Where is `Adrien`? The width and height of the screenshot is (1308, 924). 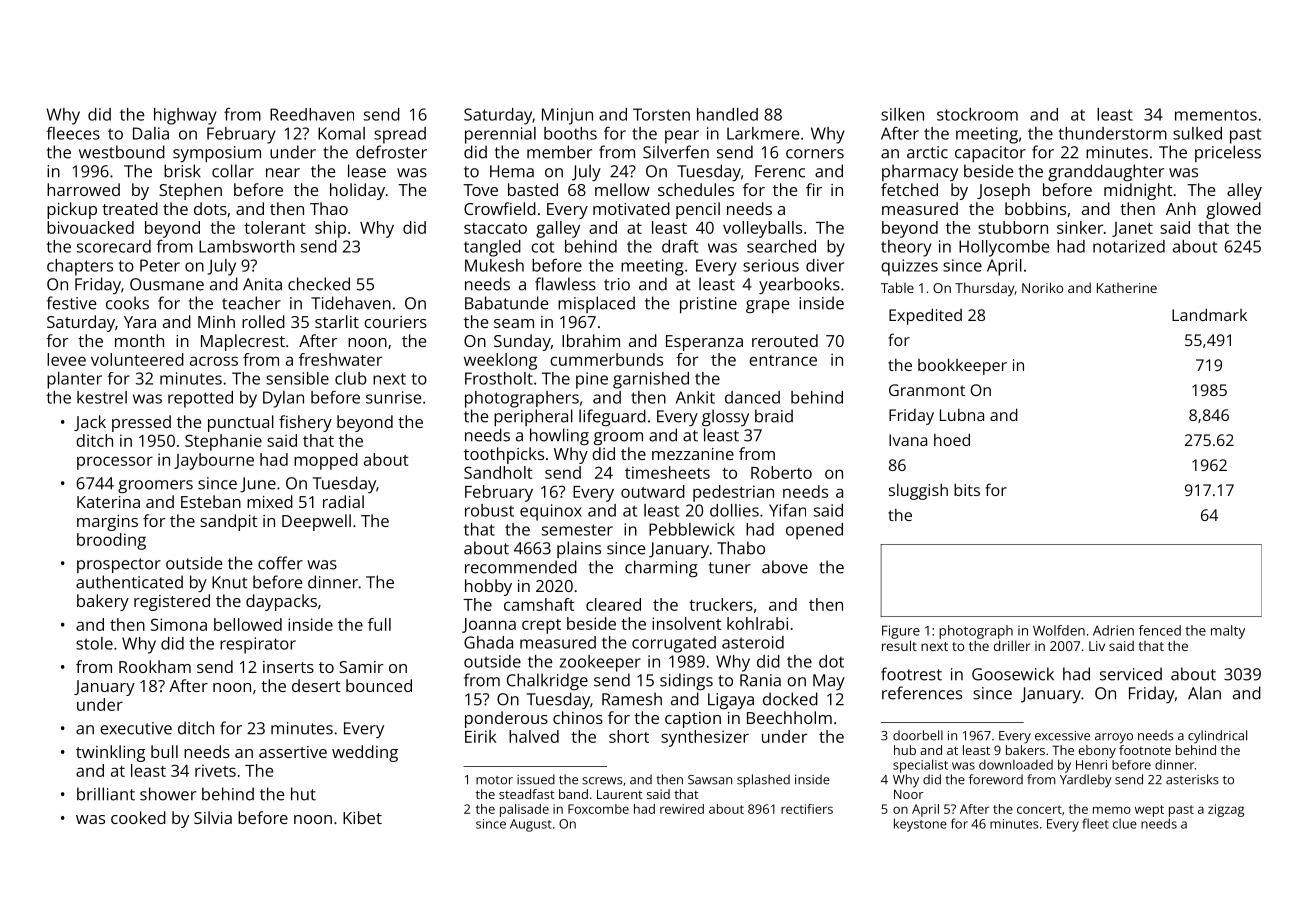 Adrien is located at coordinates (1113, 630).
